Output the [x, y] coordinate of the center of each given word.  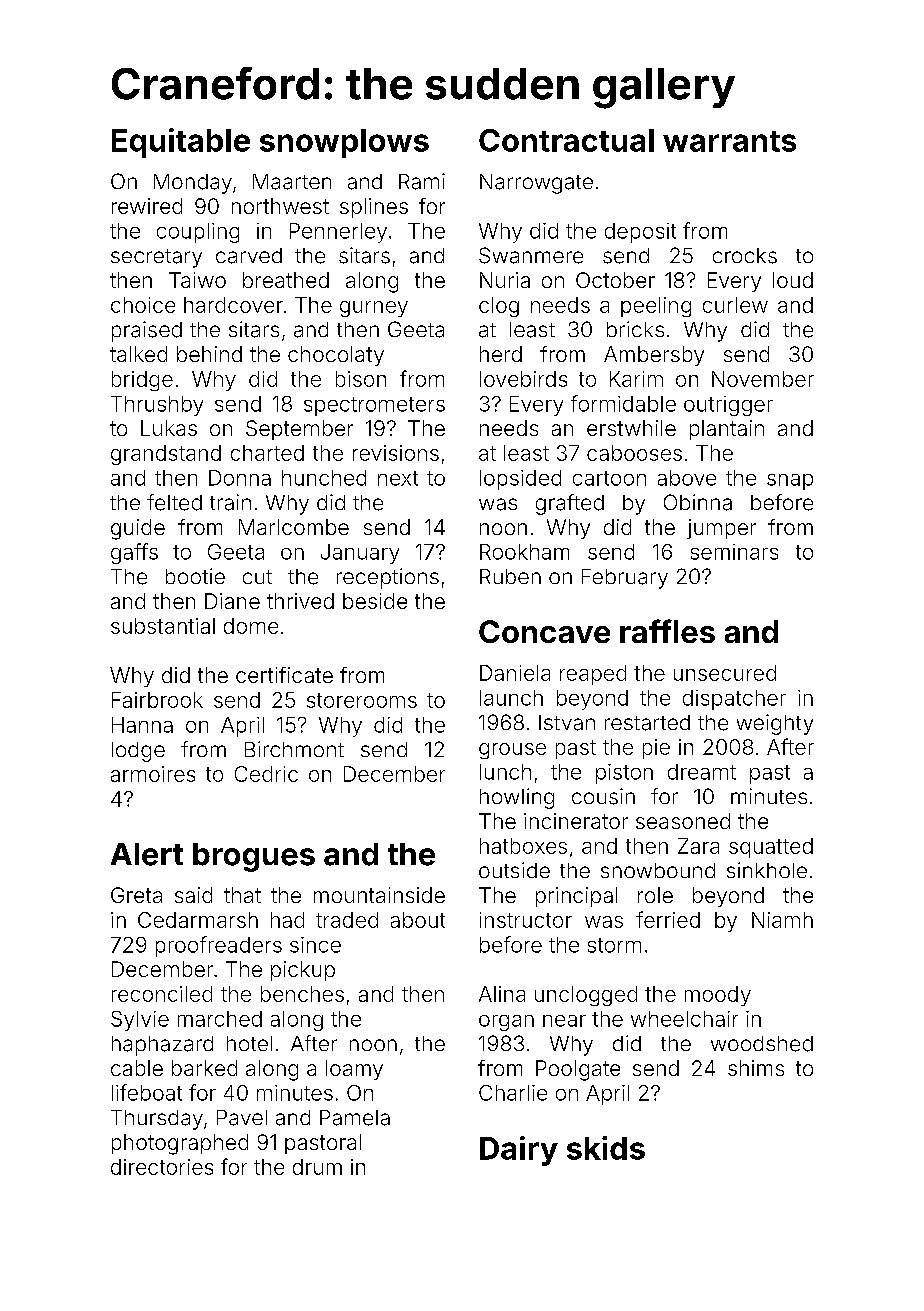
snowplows [344, 143]
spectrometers [374, 406]
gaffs [134, 553]
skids [606, 1148]
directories [162, 1167]
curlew [735, 305]
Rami [422, 181]
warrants [729, 141]
